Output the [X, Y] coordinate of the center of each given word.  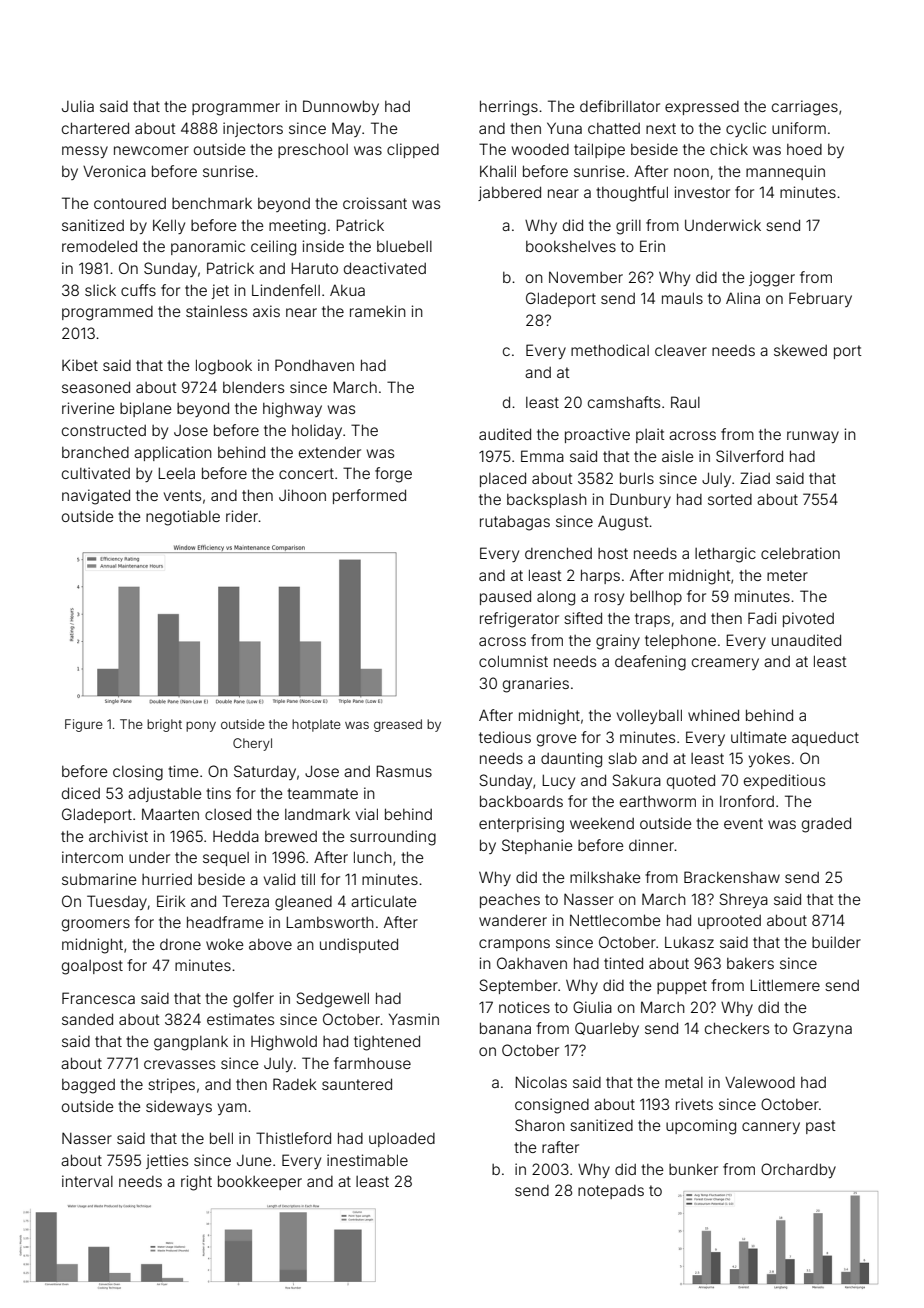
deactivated [385, 268]
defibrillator [620, 106]
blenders [253, 387]
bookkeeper [260, 1182]
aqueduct [825, 739]
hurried [167, 879]
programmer [236, 109]
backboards [521, 801]
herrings [509, 108]
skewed [800, 350]
